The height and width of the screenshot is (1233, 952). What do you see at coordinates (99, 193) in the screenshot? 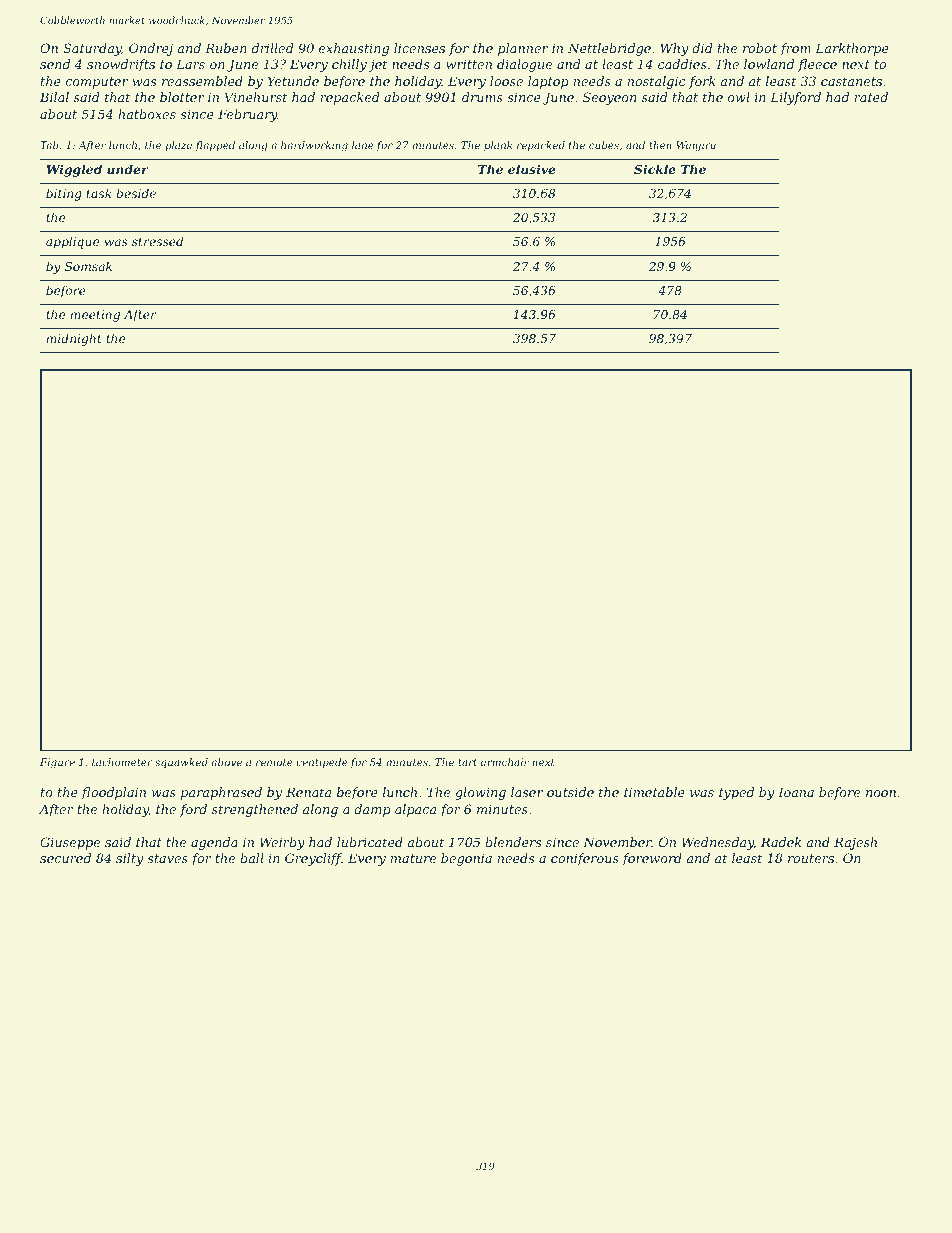
I see `task` at bounding box center [99, 193].
